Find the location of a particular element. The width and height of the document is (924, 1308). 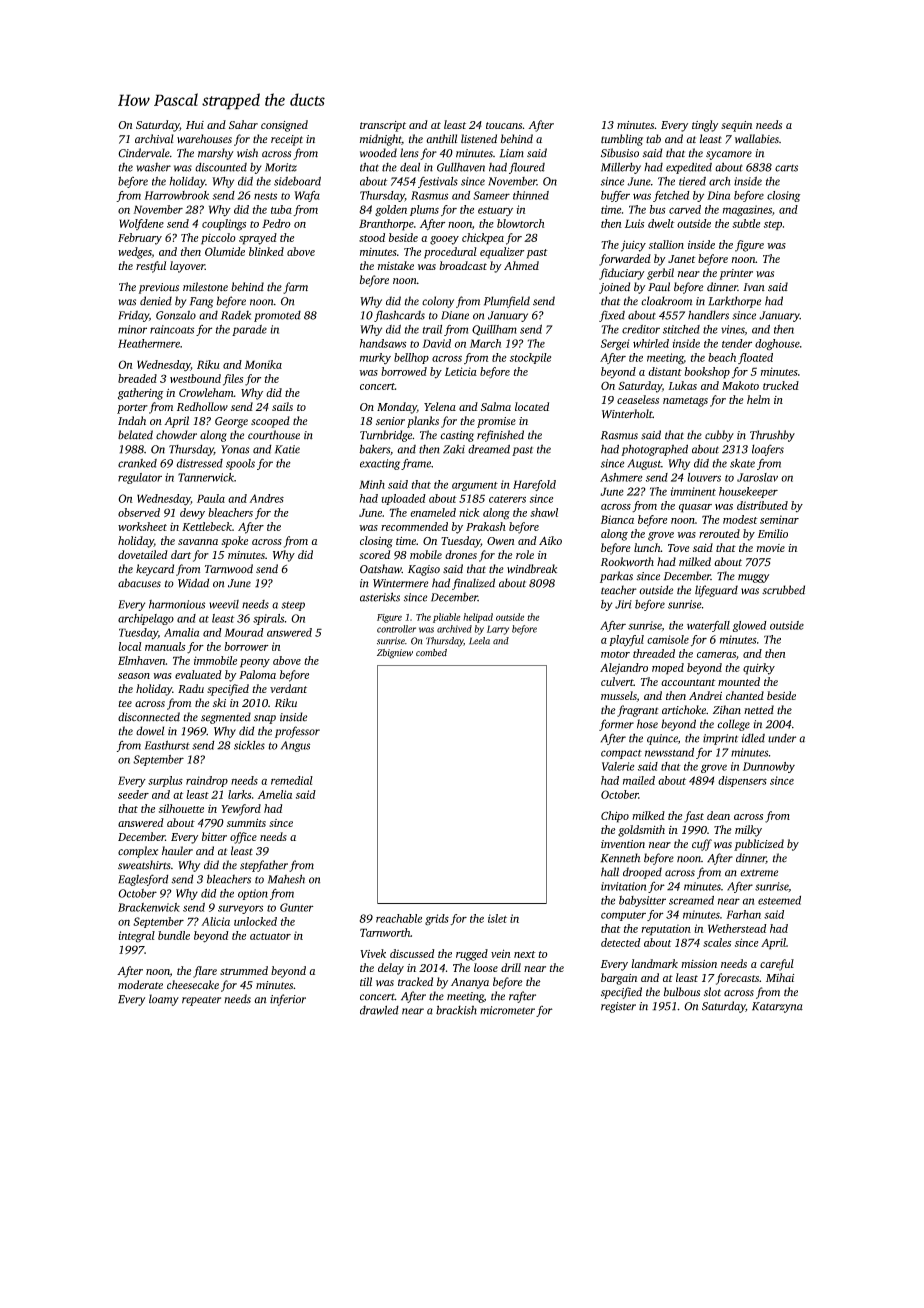

estuary is located at coordinates (495, 212).
